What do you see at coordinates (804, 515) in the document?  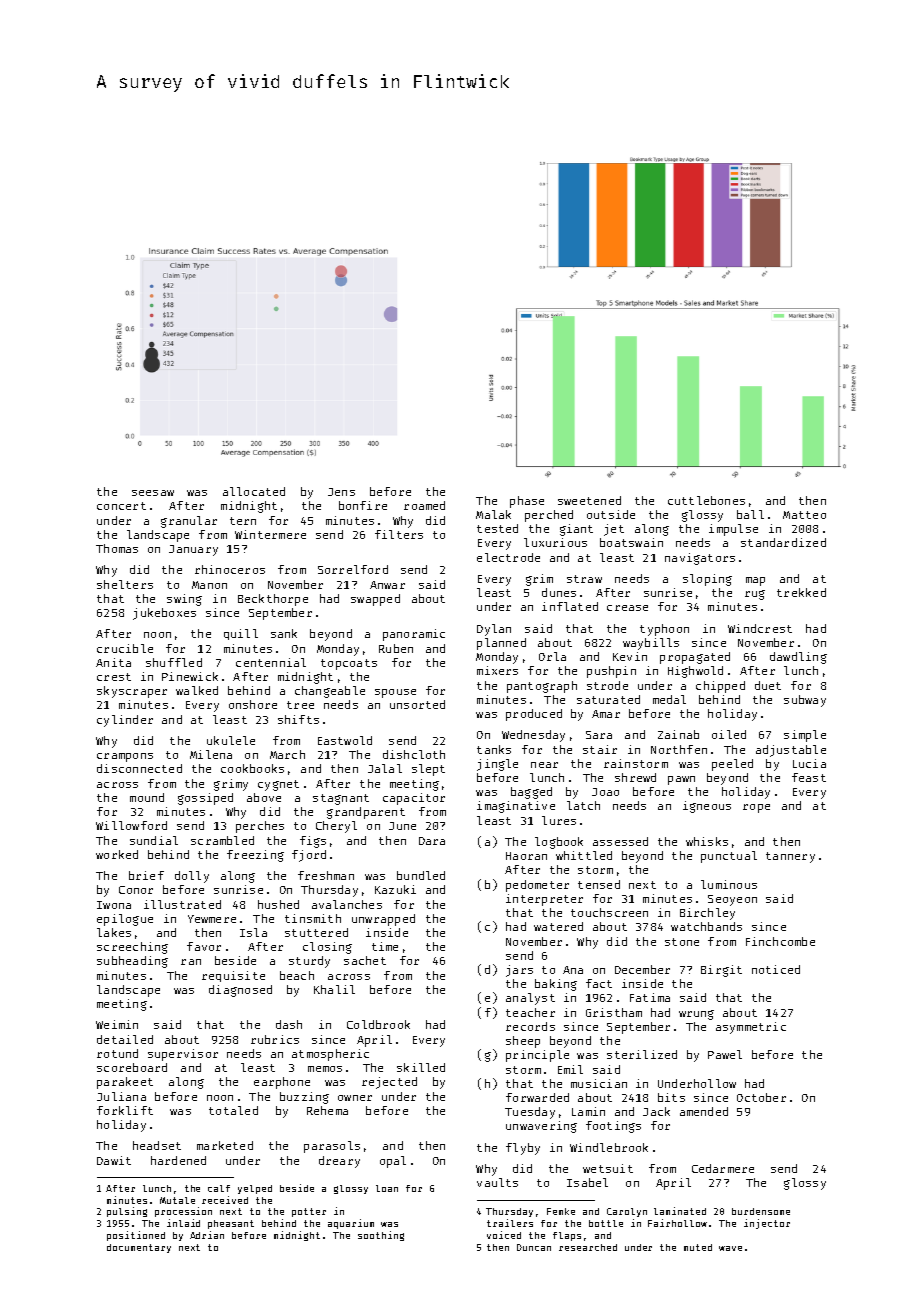 I see `Matteo` at bounding box center [804, 515].
